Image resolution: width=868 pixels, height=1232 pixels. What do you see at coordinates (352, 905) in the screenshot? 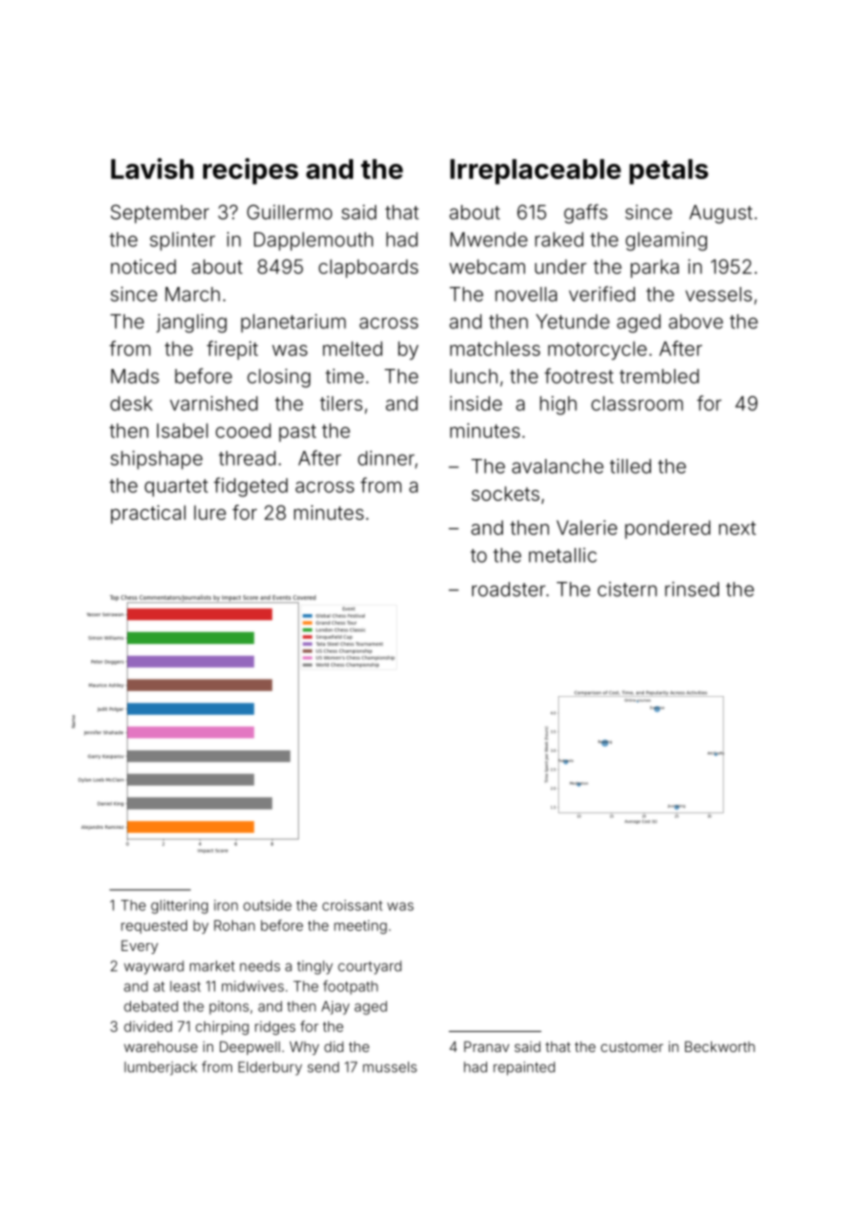
I see `croissant` at bounding box center [352, 905].
